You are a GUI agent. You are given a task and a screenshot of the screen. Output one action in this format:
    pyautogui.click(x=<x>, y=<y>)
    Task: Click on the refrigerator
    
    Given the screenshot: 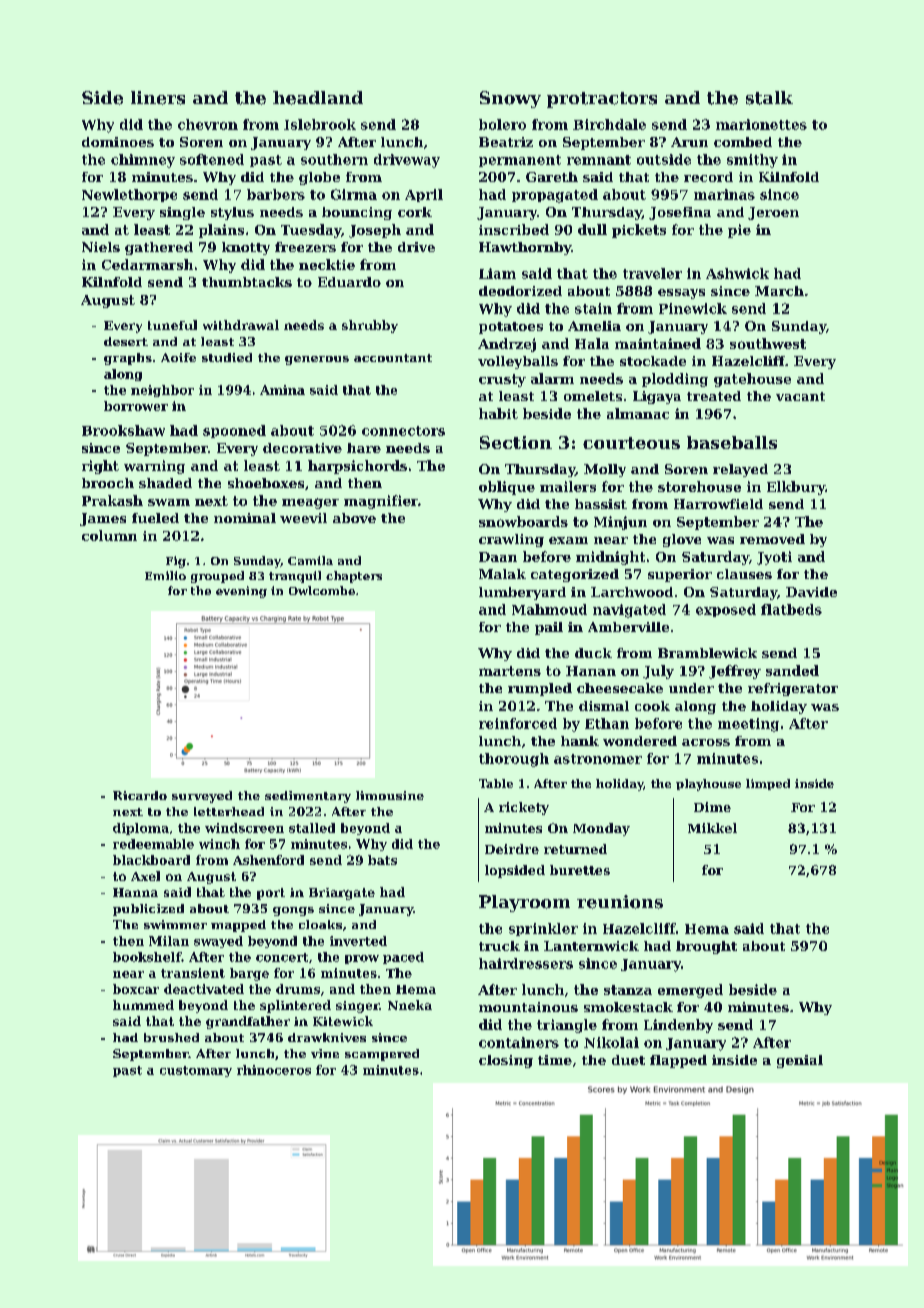 What is the action you would take?
    pyautogui.click(x=793, y=689)
